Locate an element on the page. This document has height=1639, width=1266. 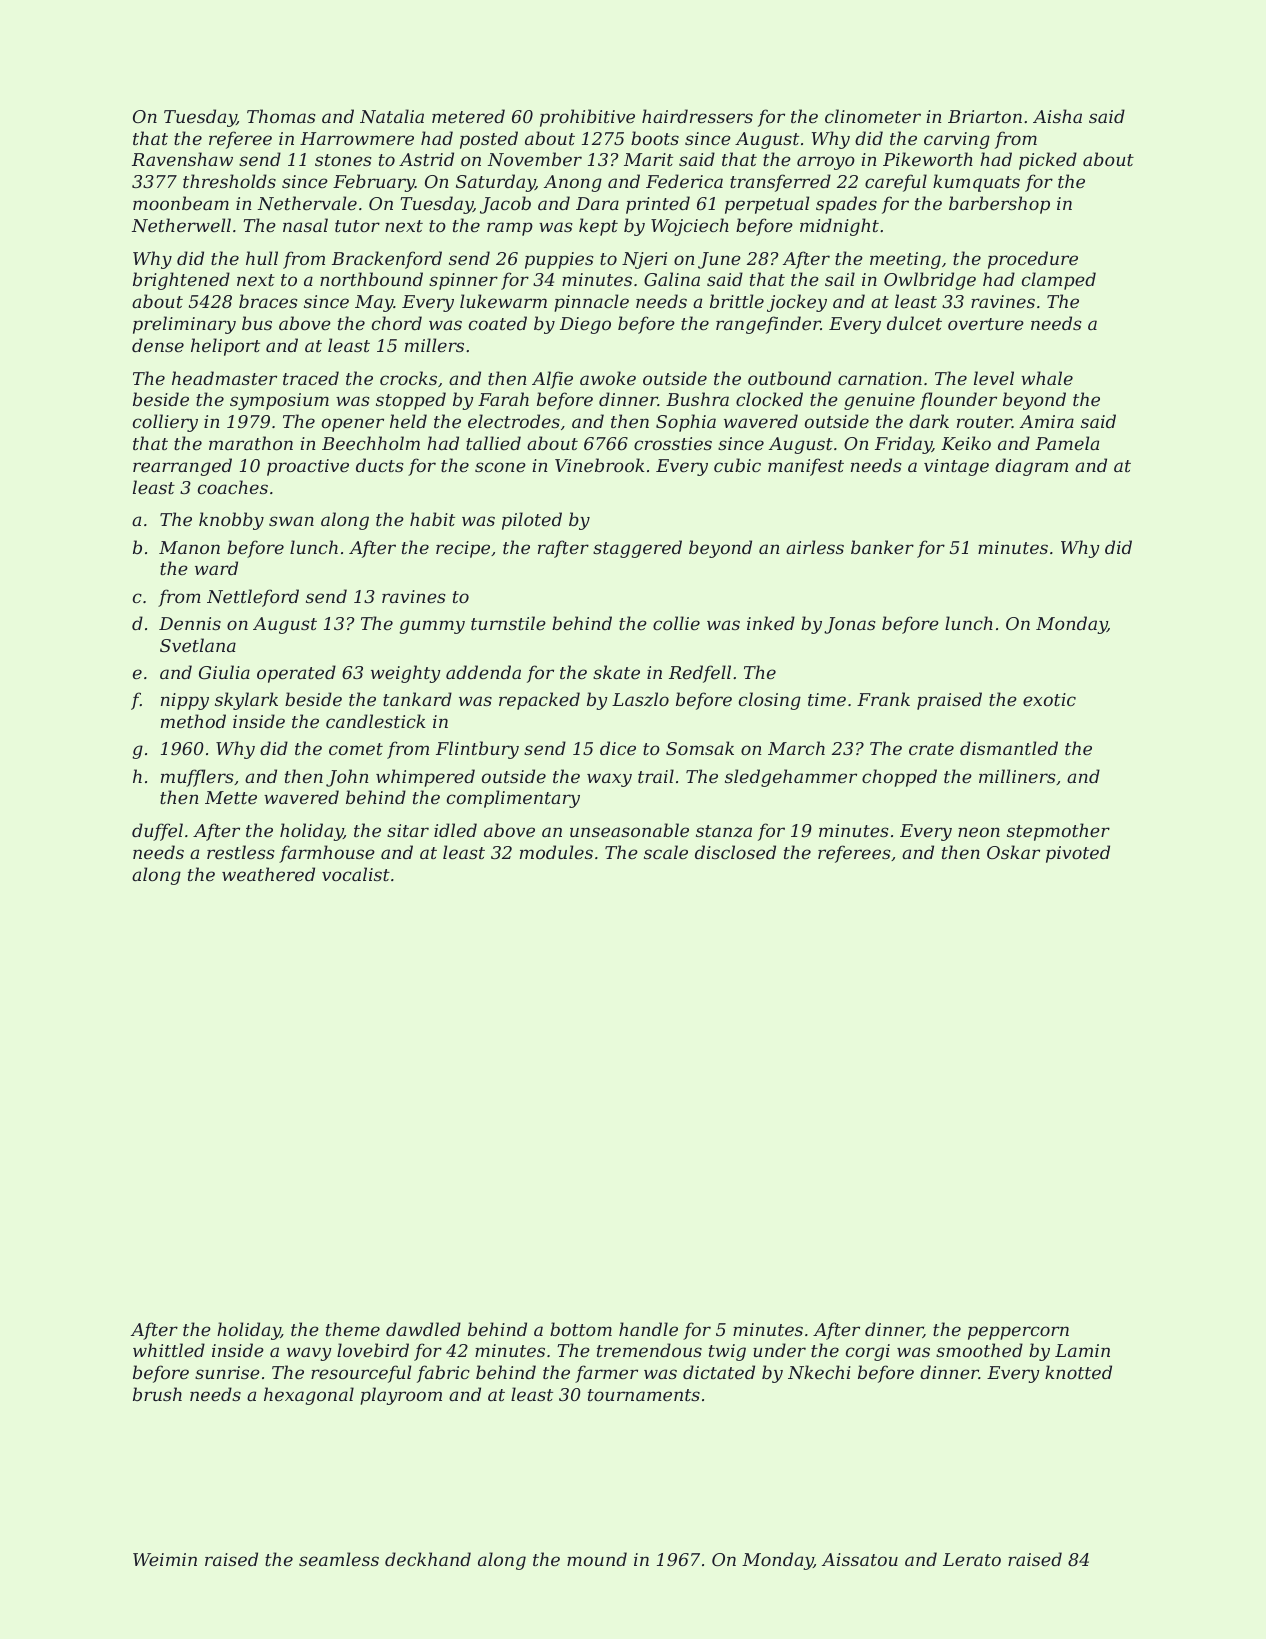
diagram is located at coordinates (1031, 467).
